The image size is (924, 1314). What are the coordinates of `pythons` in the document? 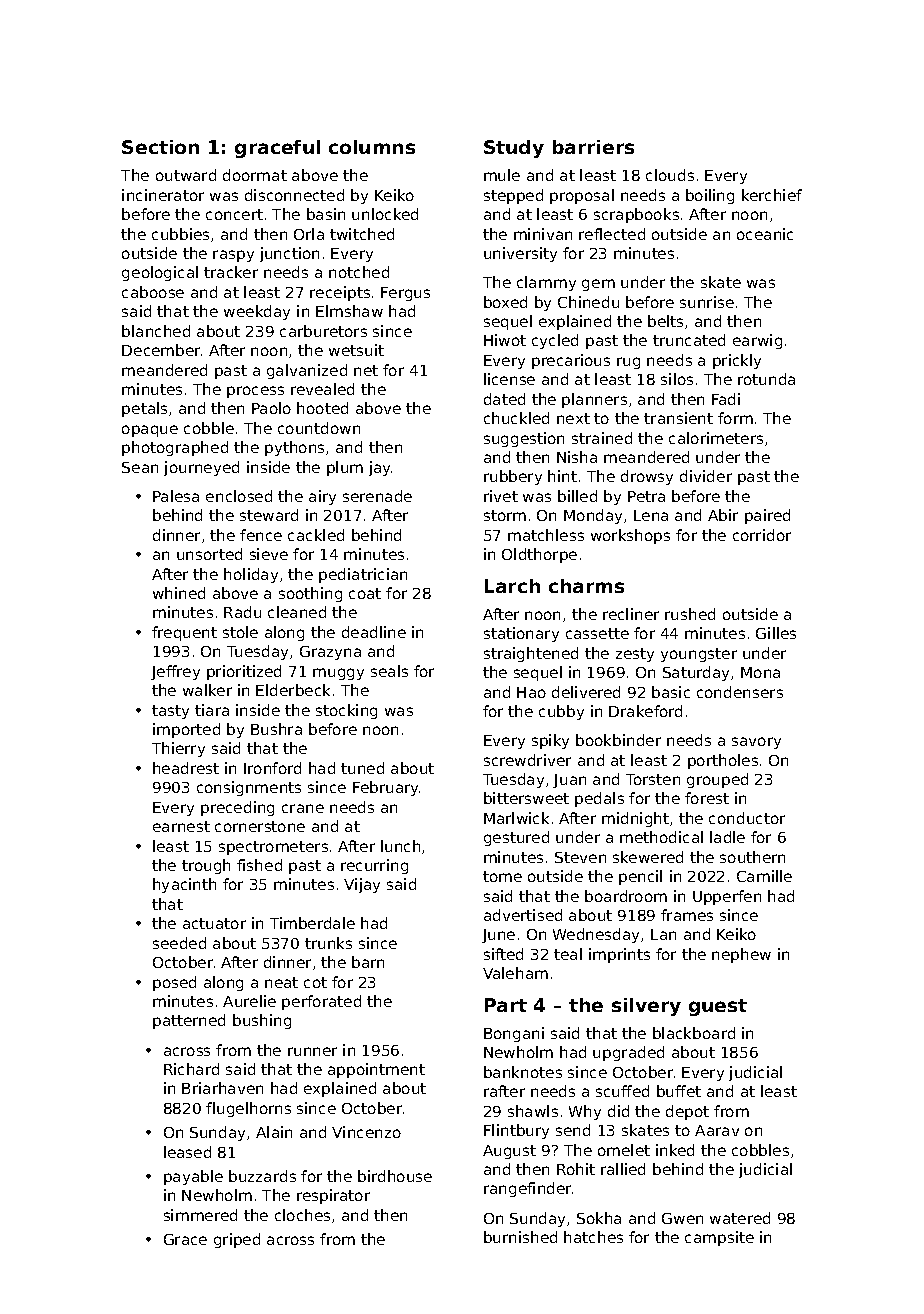 It's located at (294, 448).
